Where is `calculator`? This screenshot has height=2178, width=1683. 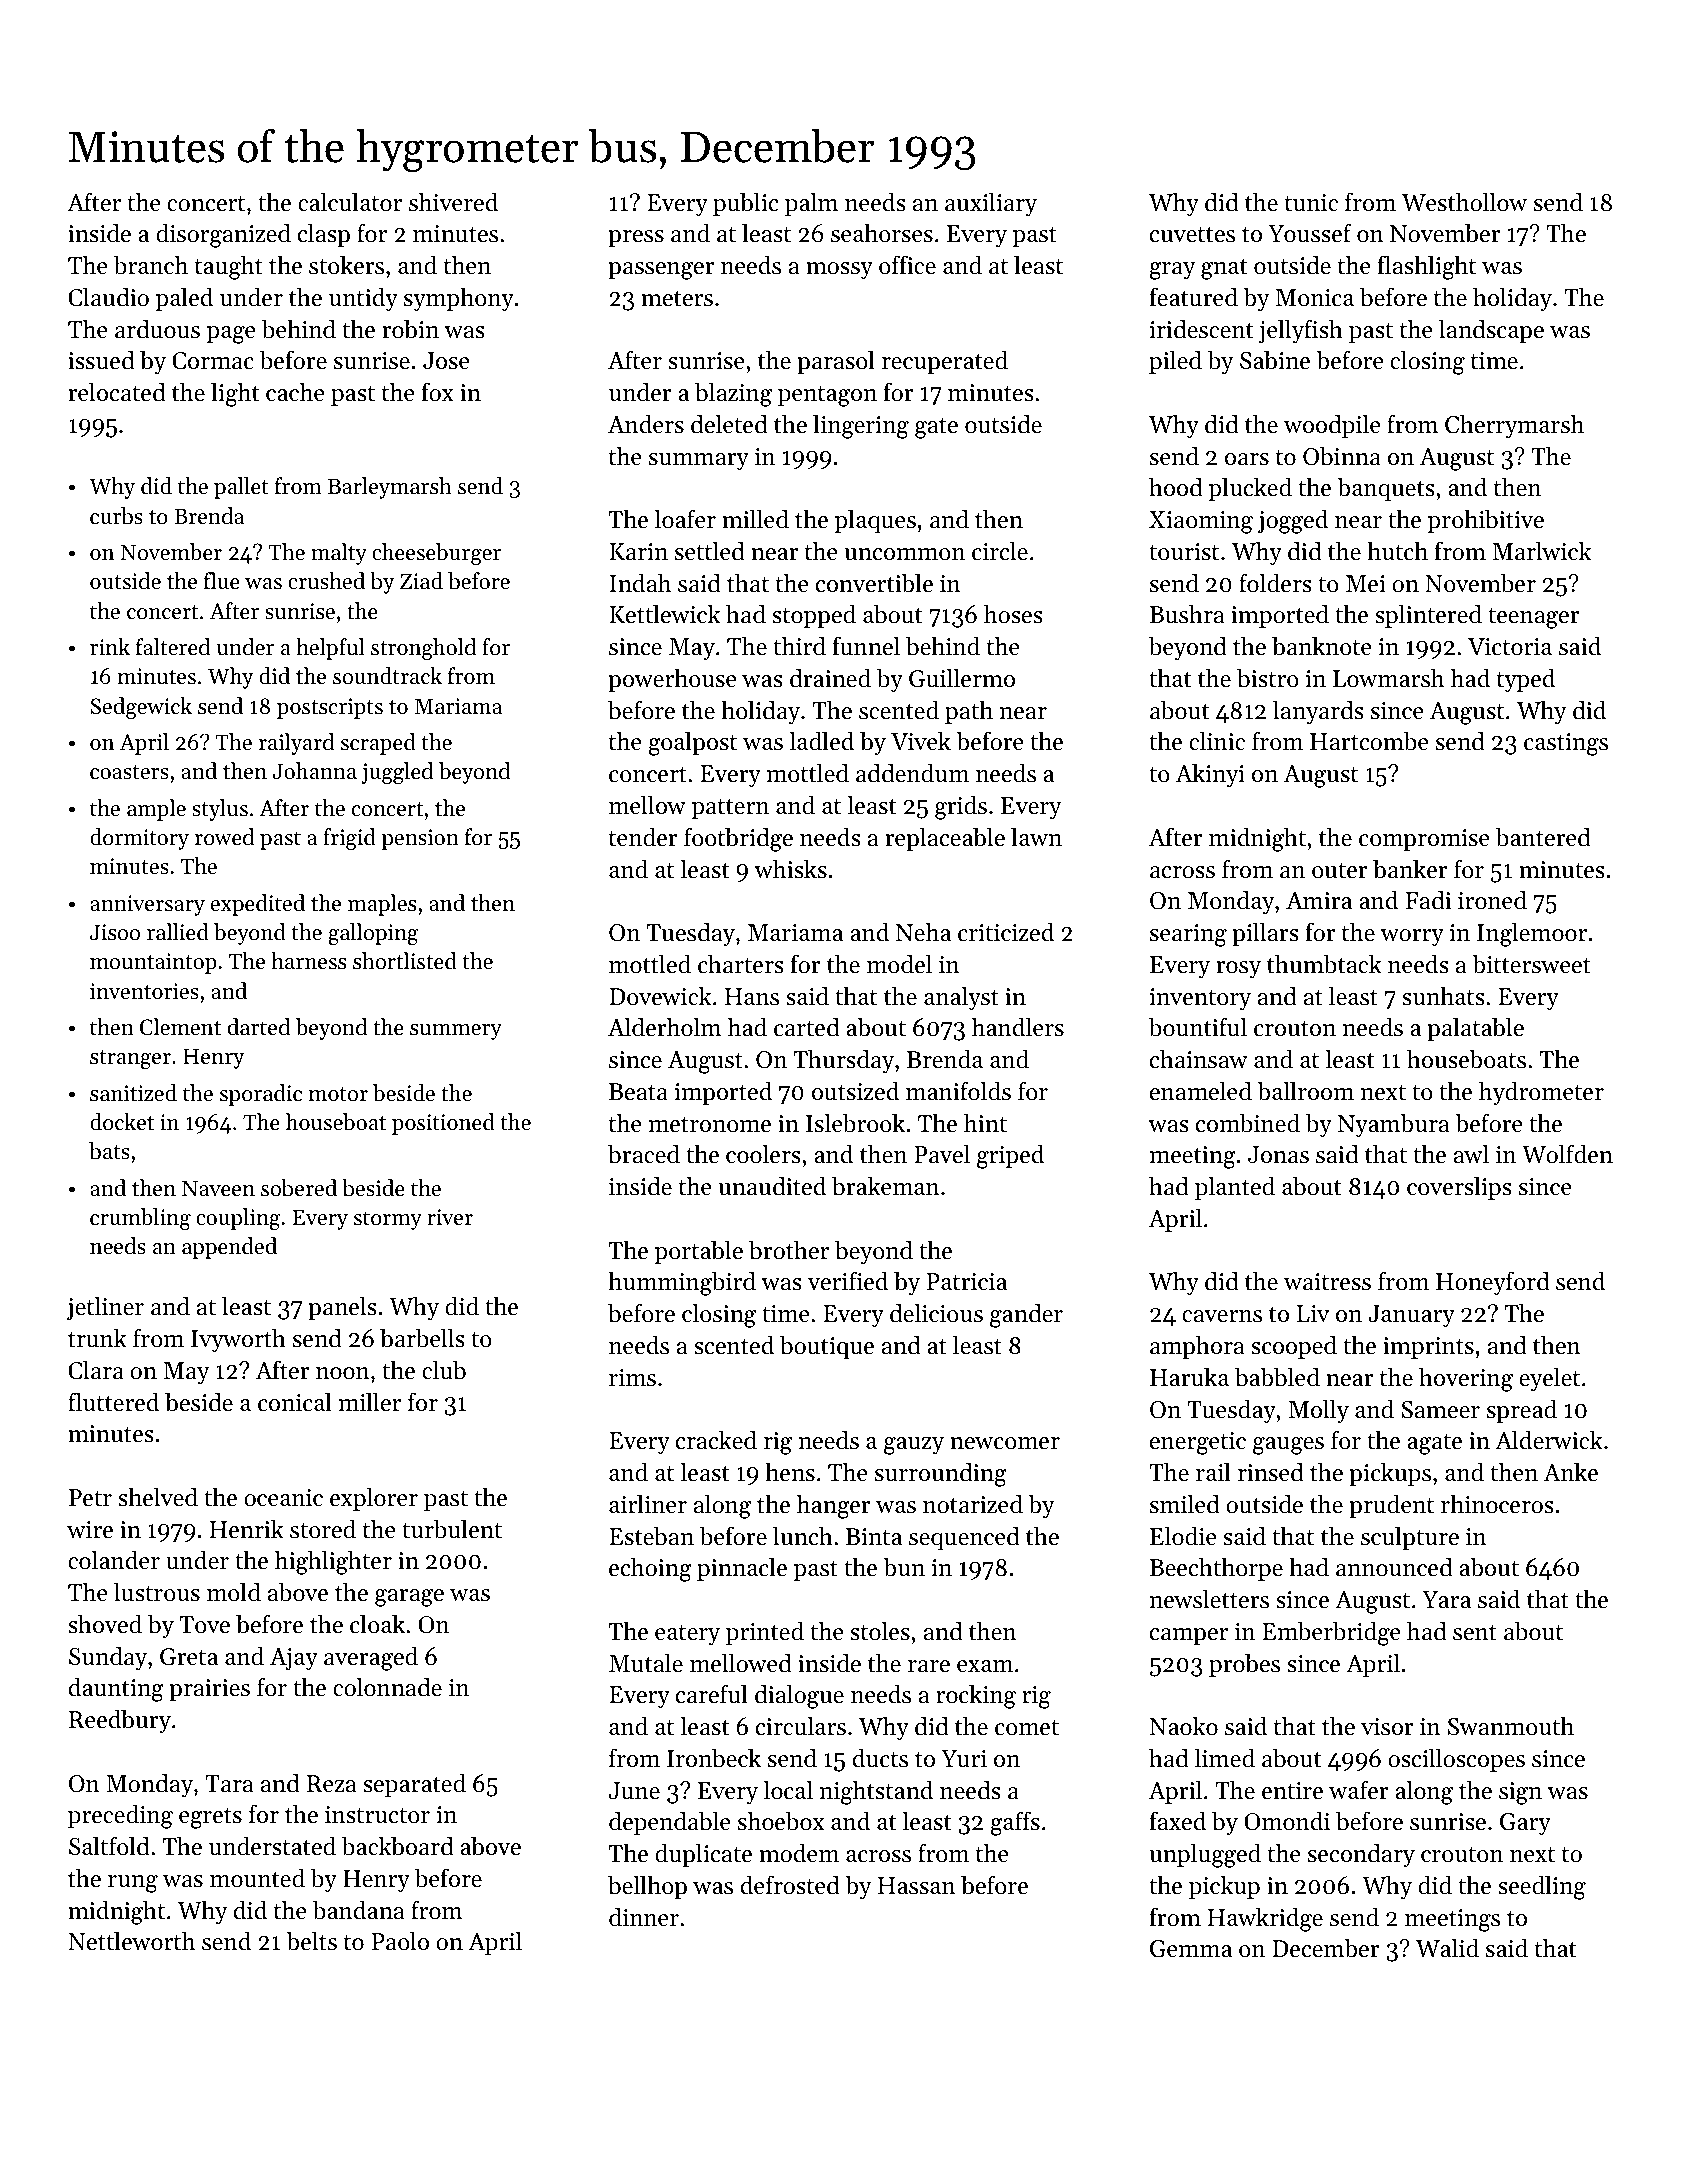 calculator is located at coordinates (350, 202).
